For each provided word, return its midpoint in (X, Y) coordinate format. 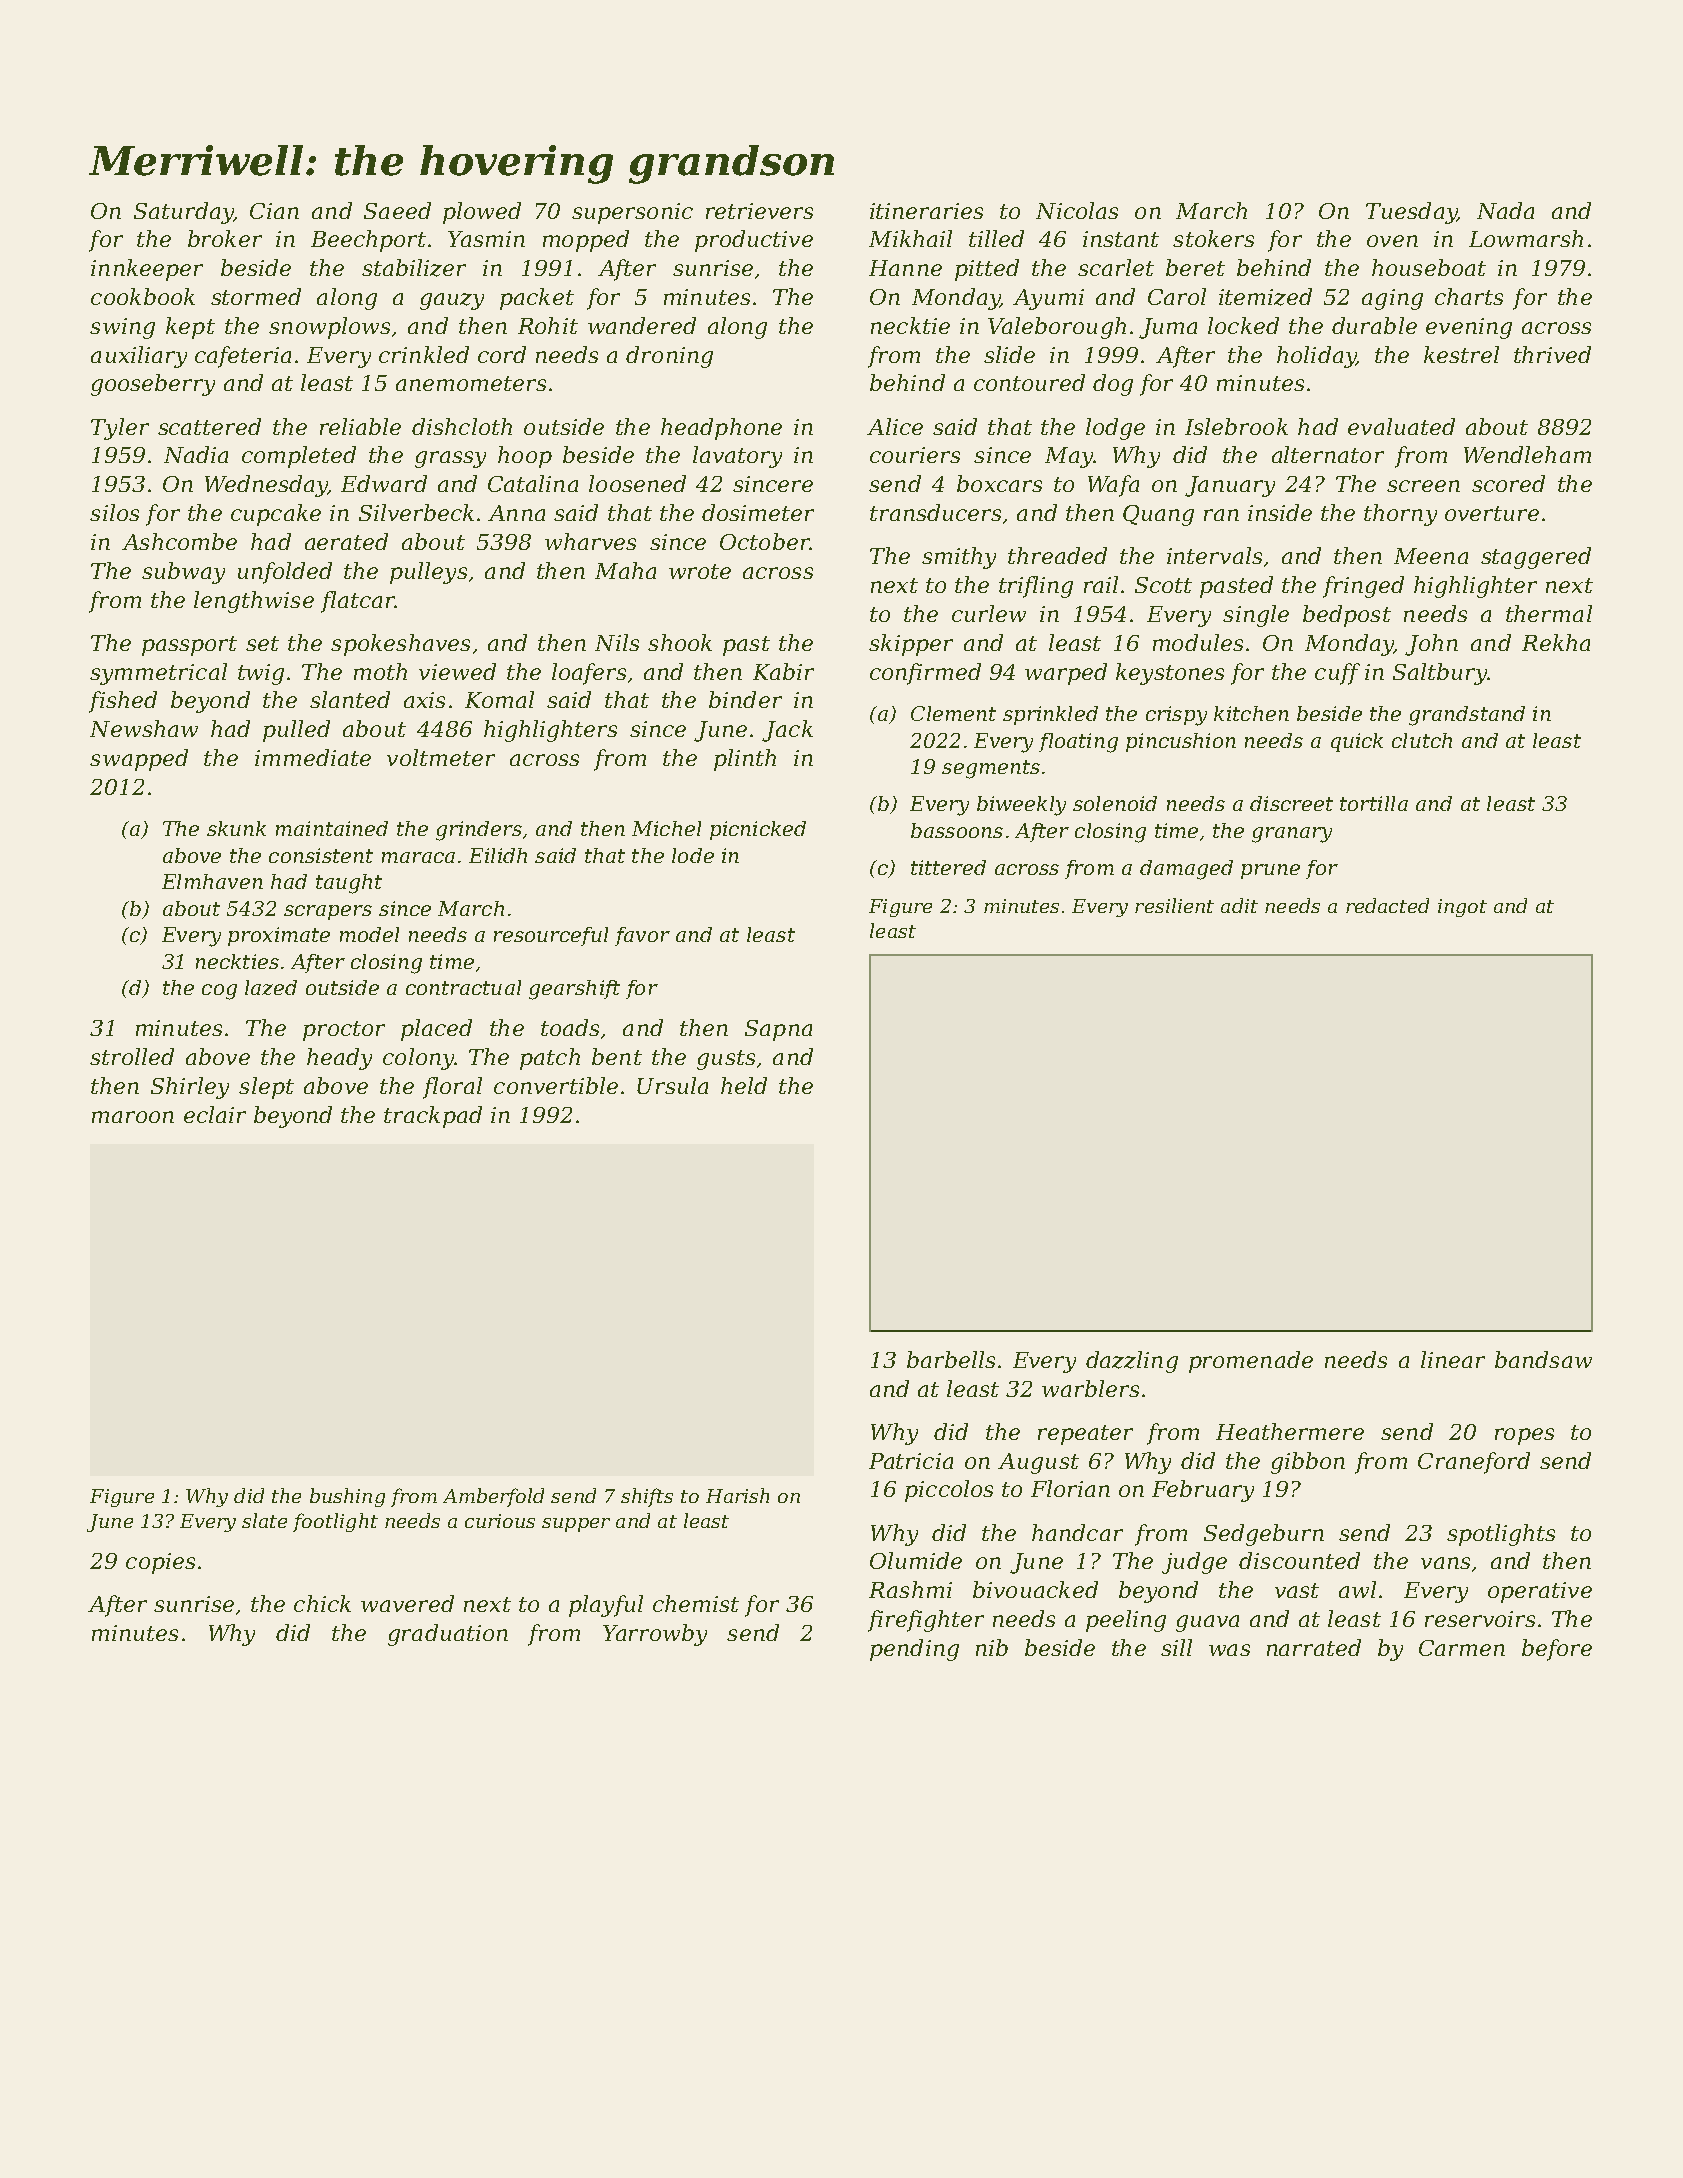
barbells (951, 1359)
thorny (1400, 515)
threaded (1057, 555)
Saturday (184, 213)
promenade (1251, 1362)
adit (1239, 905)
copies (160, 1563)
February (1203, 1491)
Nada (1505, 210)
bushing (347, 1497)
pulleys (428, 573)
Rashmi (910, 1589)
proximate (279, 936)
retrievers (759, 211)
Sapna (778, 1030)
